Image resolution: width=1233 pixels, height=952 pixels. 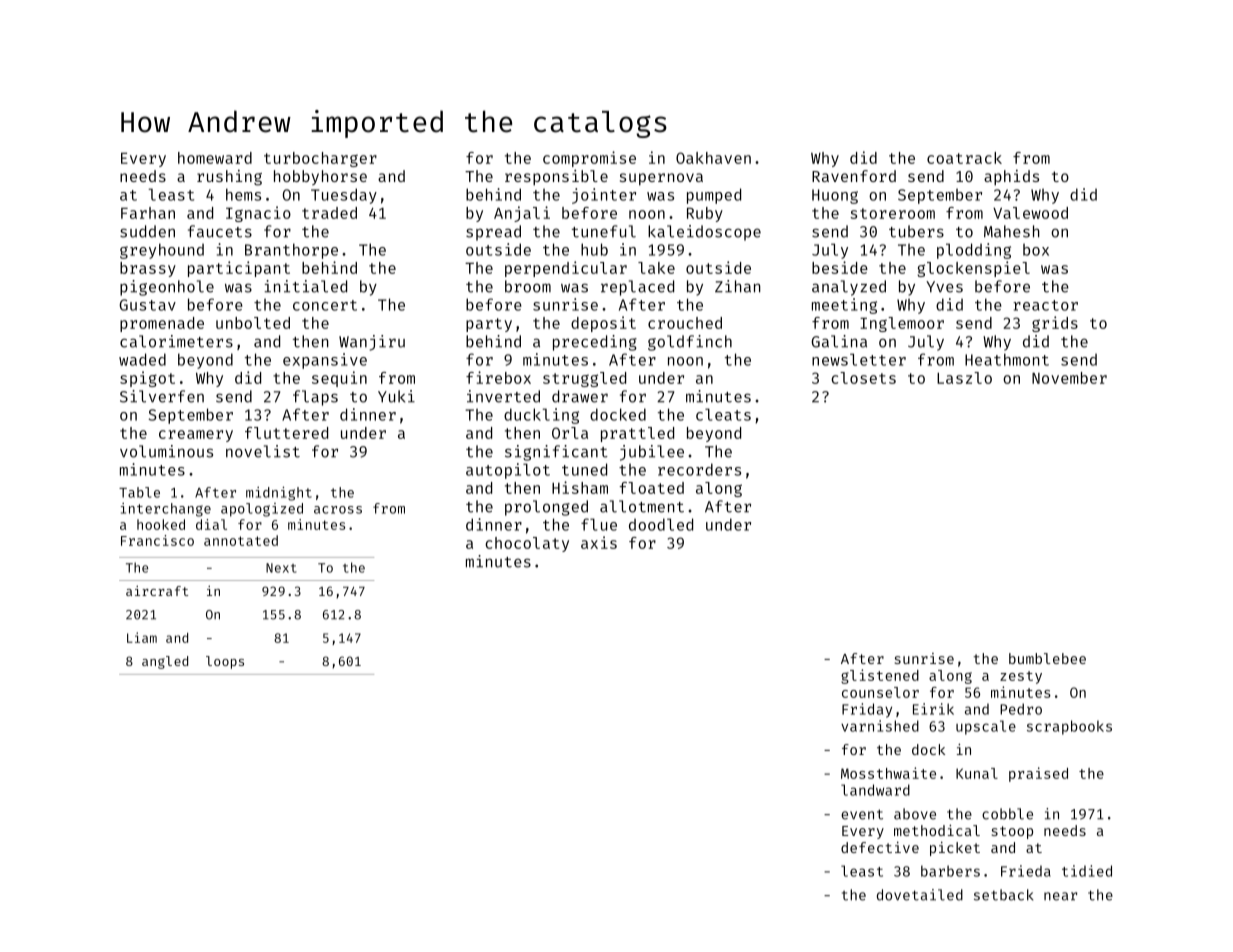 What do you see at coordinates (1030, 213) in the page?
I see `Valewood` at bounding box center [1030, 213].
